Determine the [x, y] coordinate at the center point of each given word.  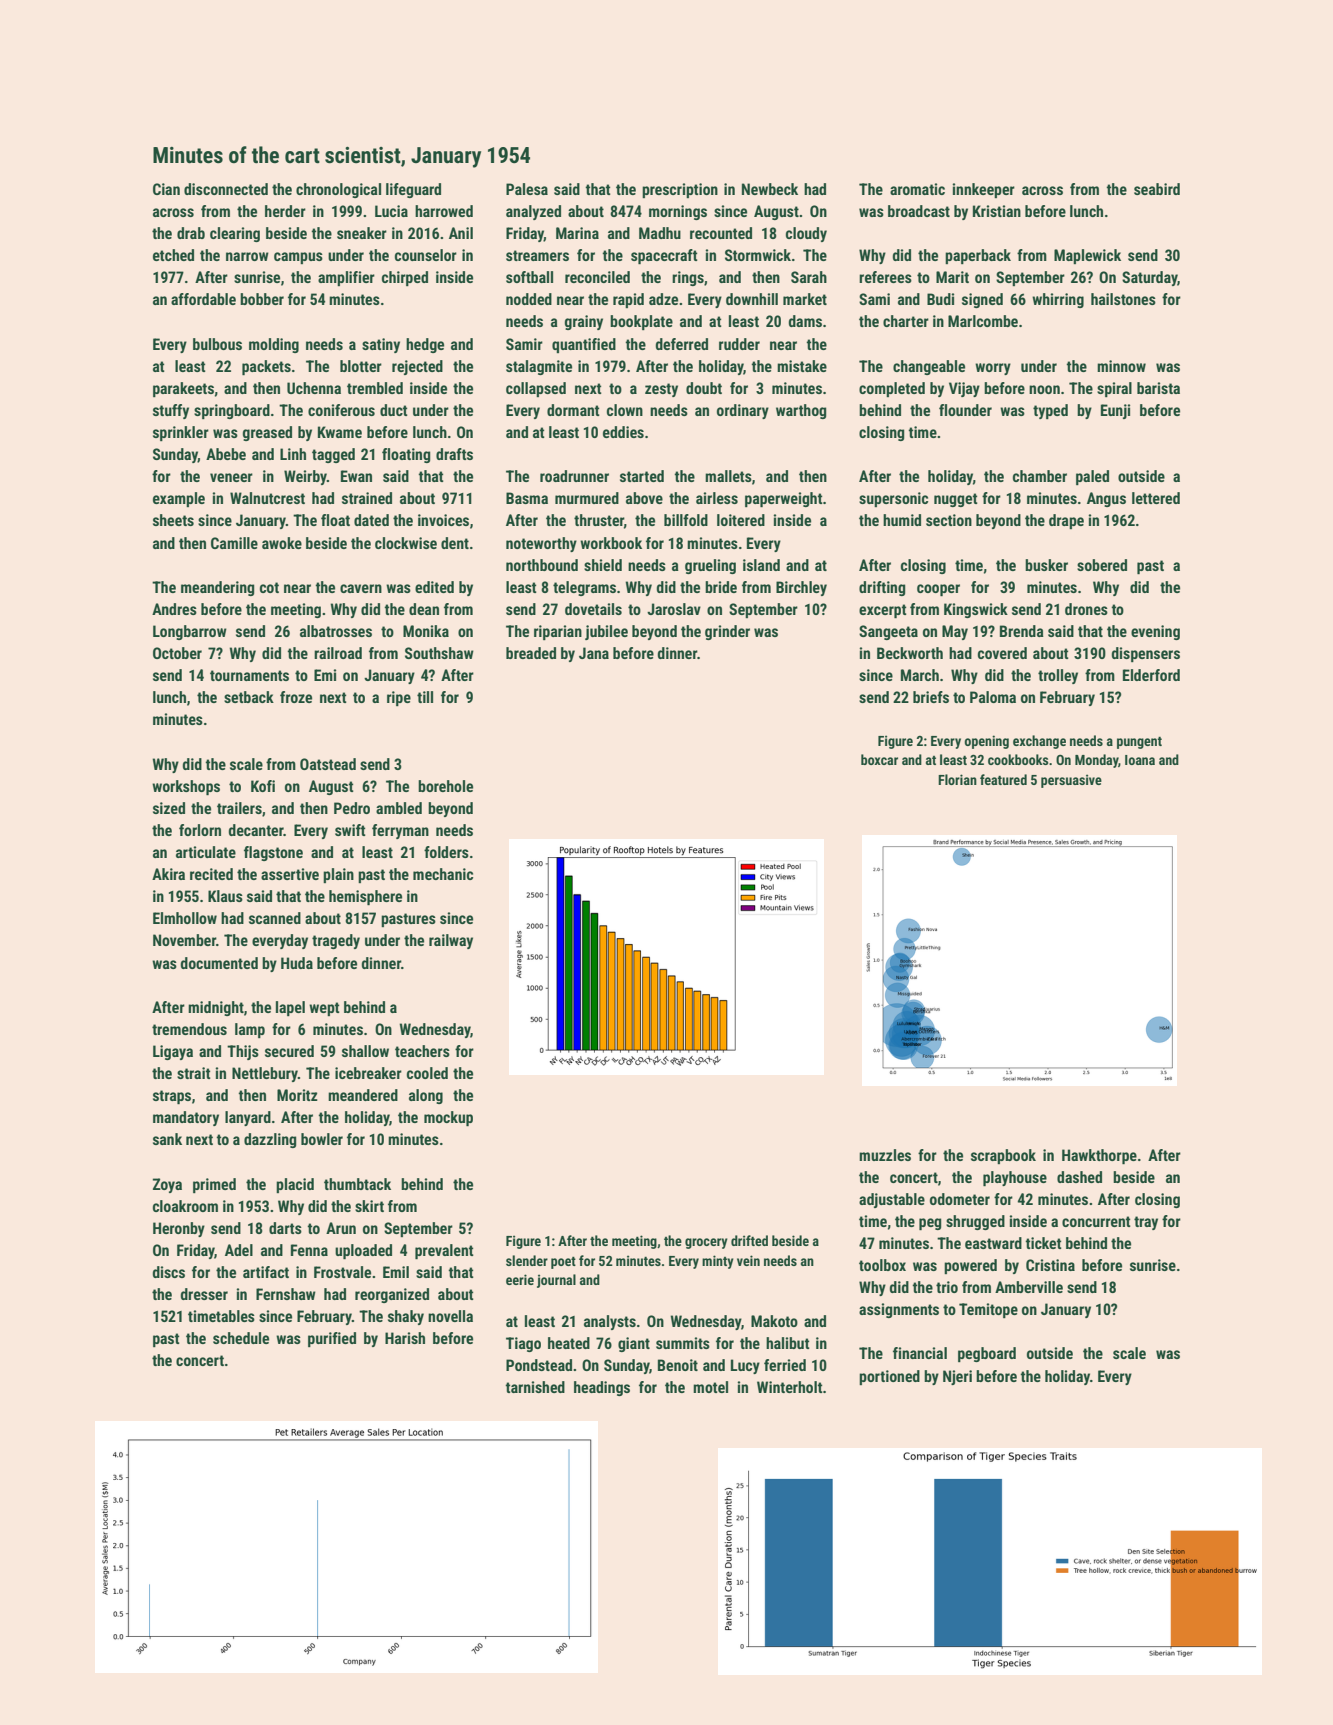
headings [602, 1388]
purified [332, 1339]
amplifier [346, 278]
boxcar [879, 759]
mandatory [186, 1118]
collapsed [536, 389]
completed [892, 389]
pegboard [987, 1354]
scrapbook [1003, 1156]
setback [249, 697]
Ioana [1140, 760]
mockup [448, 1118]
